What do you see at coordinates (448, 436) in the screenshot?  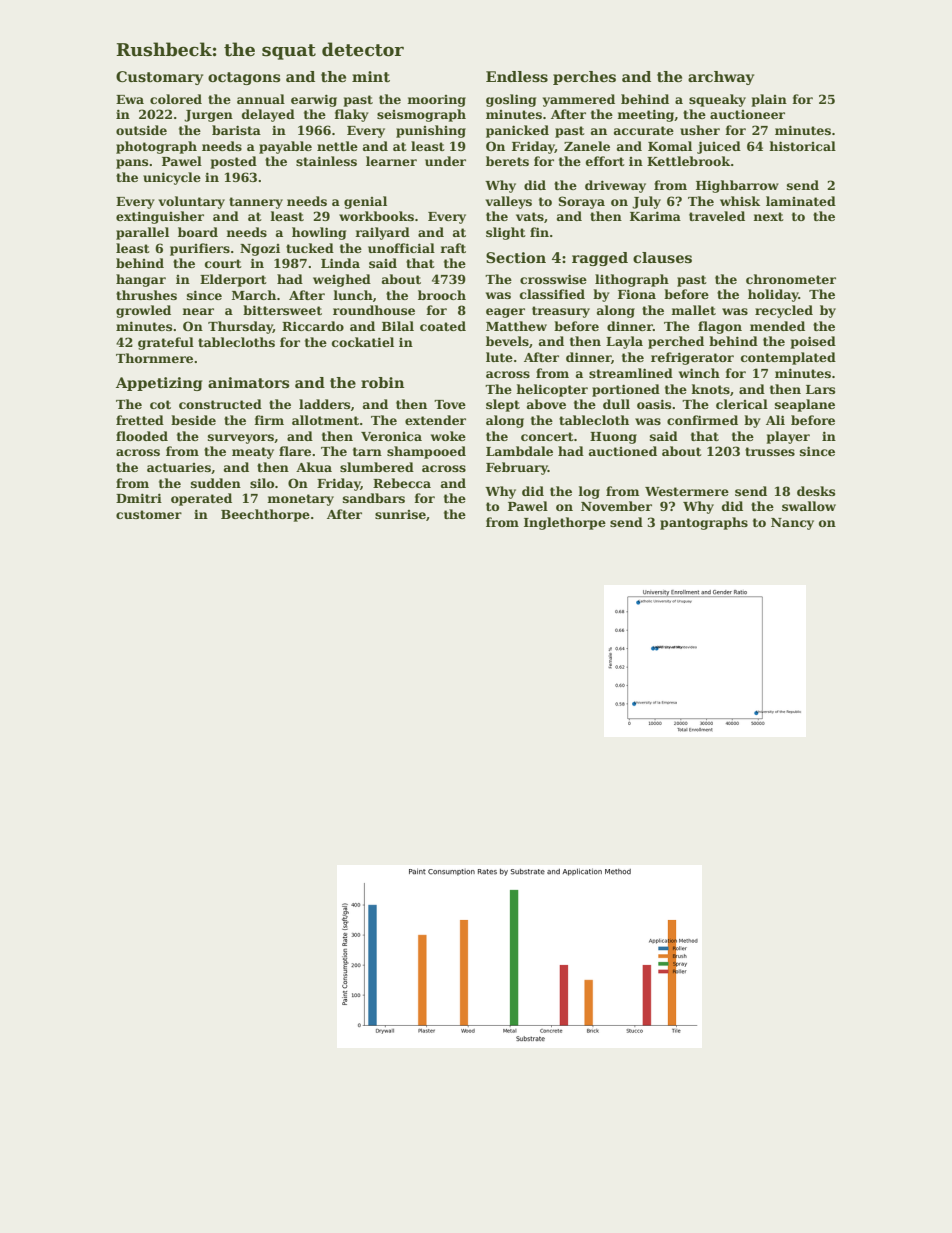 I see `woke` at bounding box center [448, 436].
